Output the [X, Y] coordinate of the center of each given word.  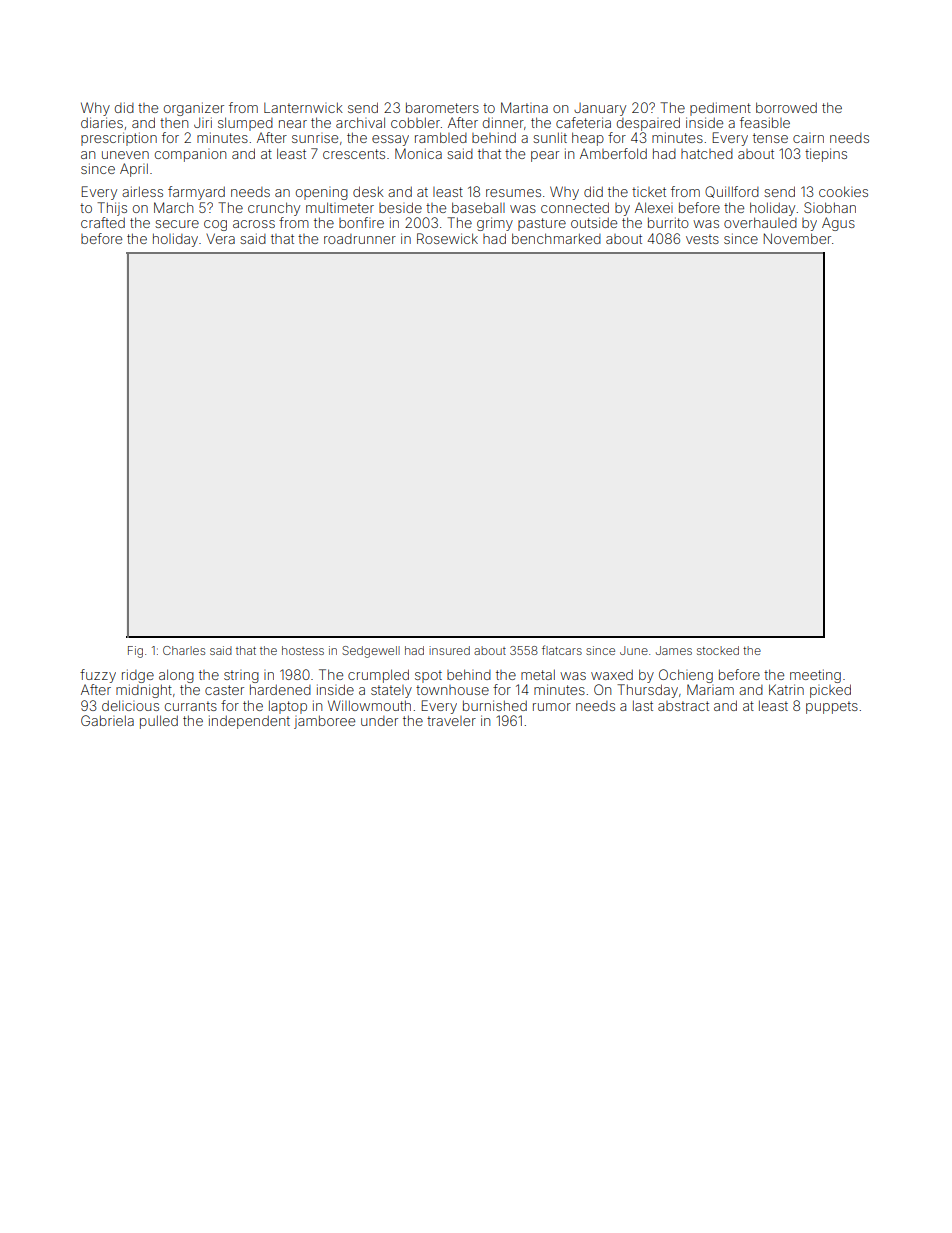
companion [190, 156]
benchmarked [556, 238]
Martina [524, 107]
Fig [135, 652]
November [797, 238]
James [674, 650]
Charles [184, 650]
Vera [220, 238]
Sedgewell [371, 652]
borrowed [786, 107]
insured [449, 650]
